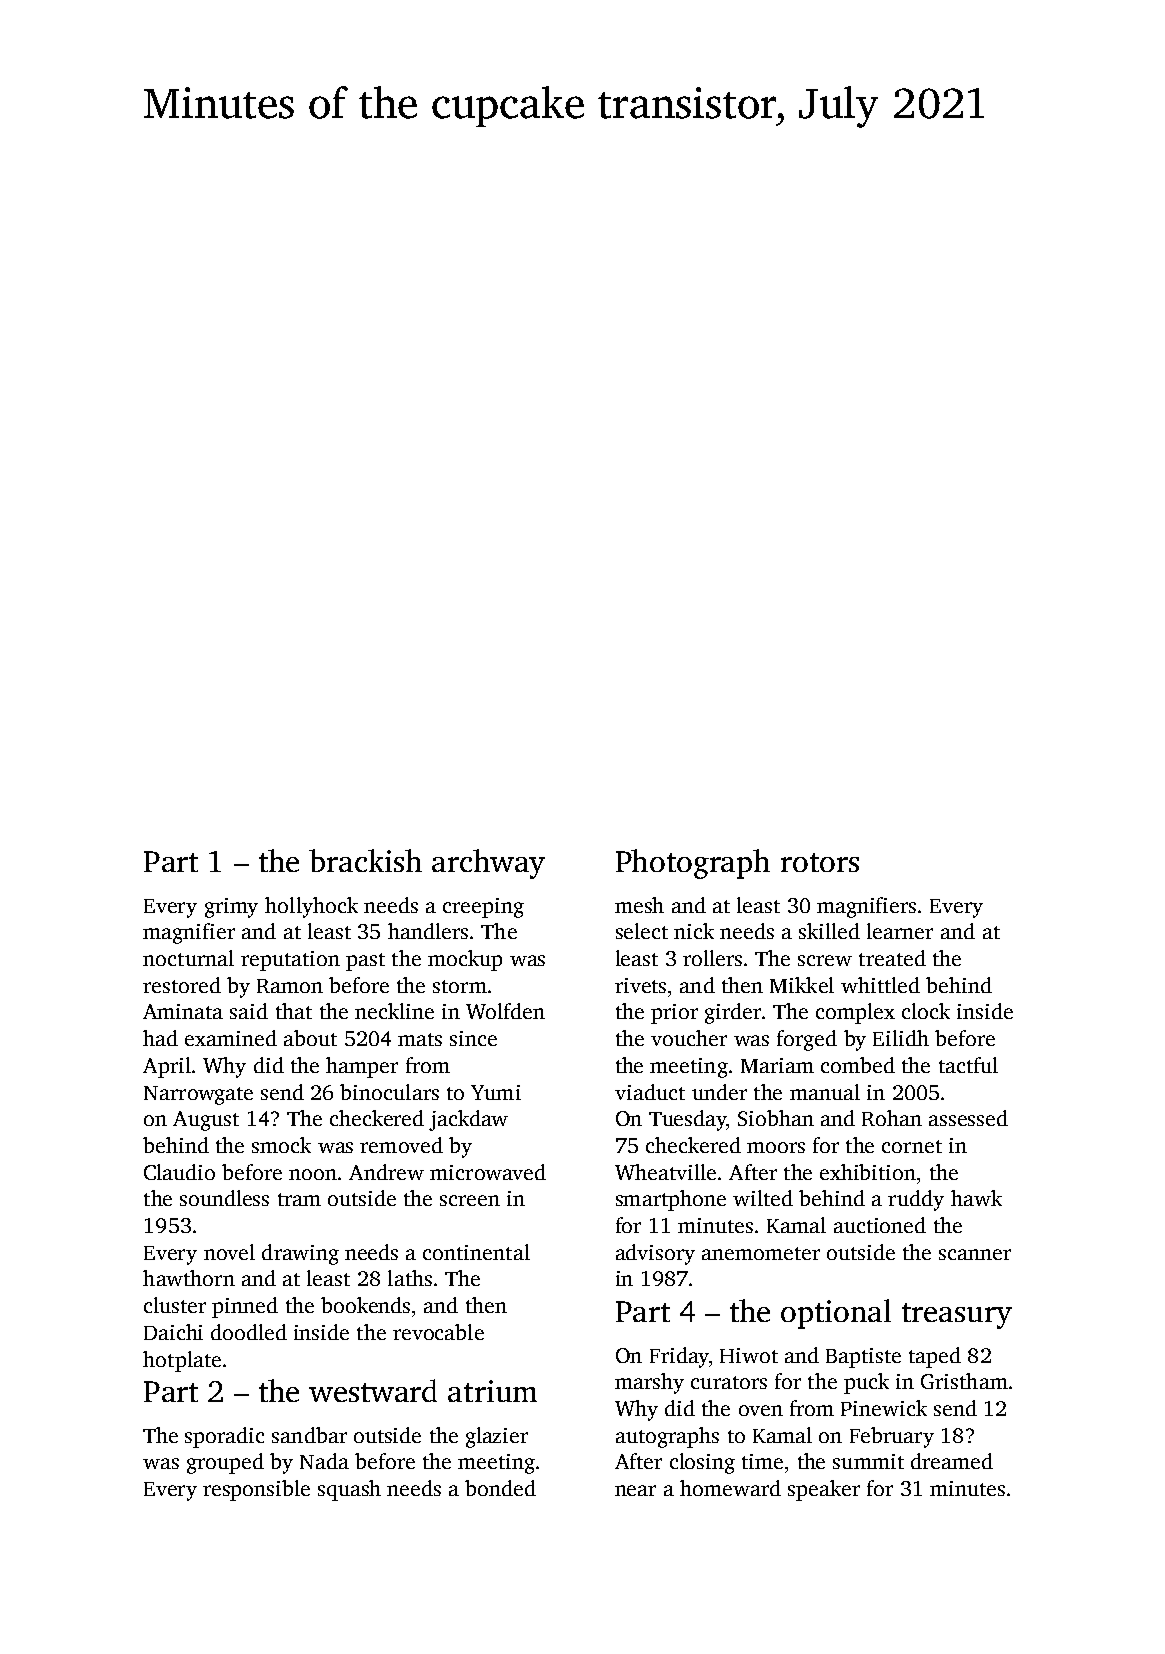 The image size is (1165, 1654). Describe the element at coordinates (820, 862) in the screenshot. I see `rotors` at that location.
